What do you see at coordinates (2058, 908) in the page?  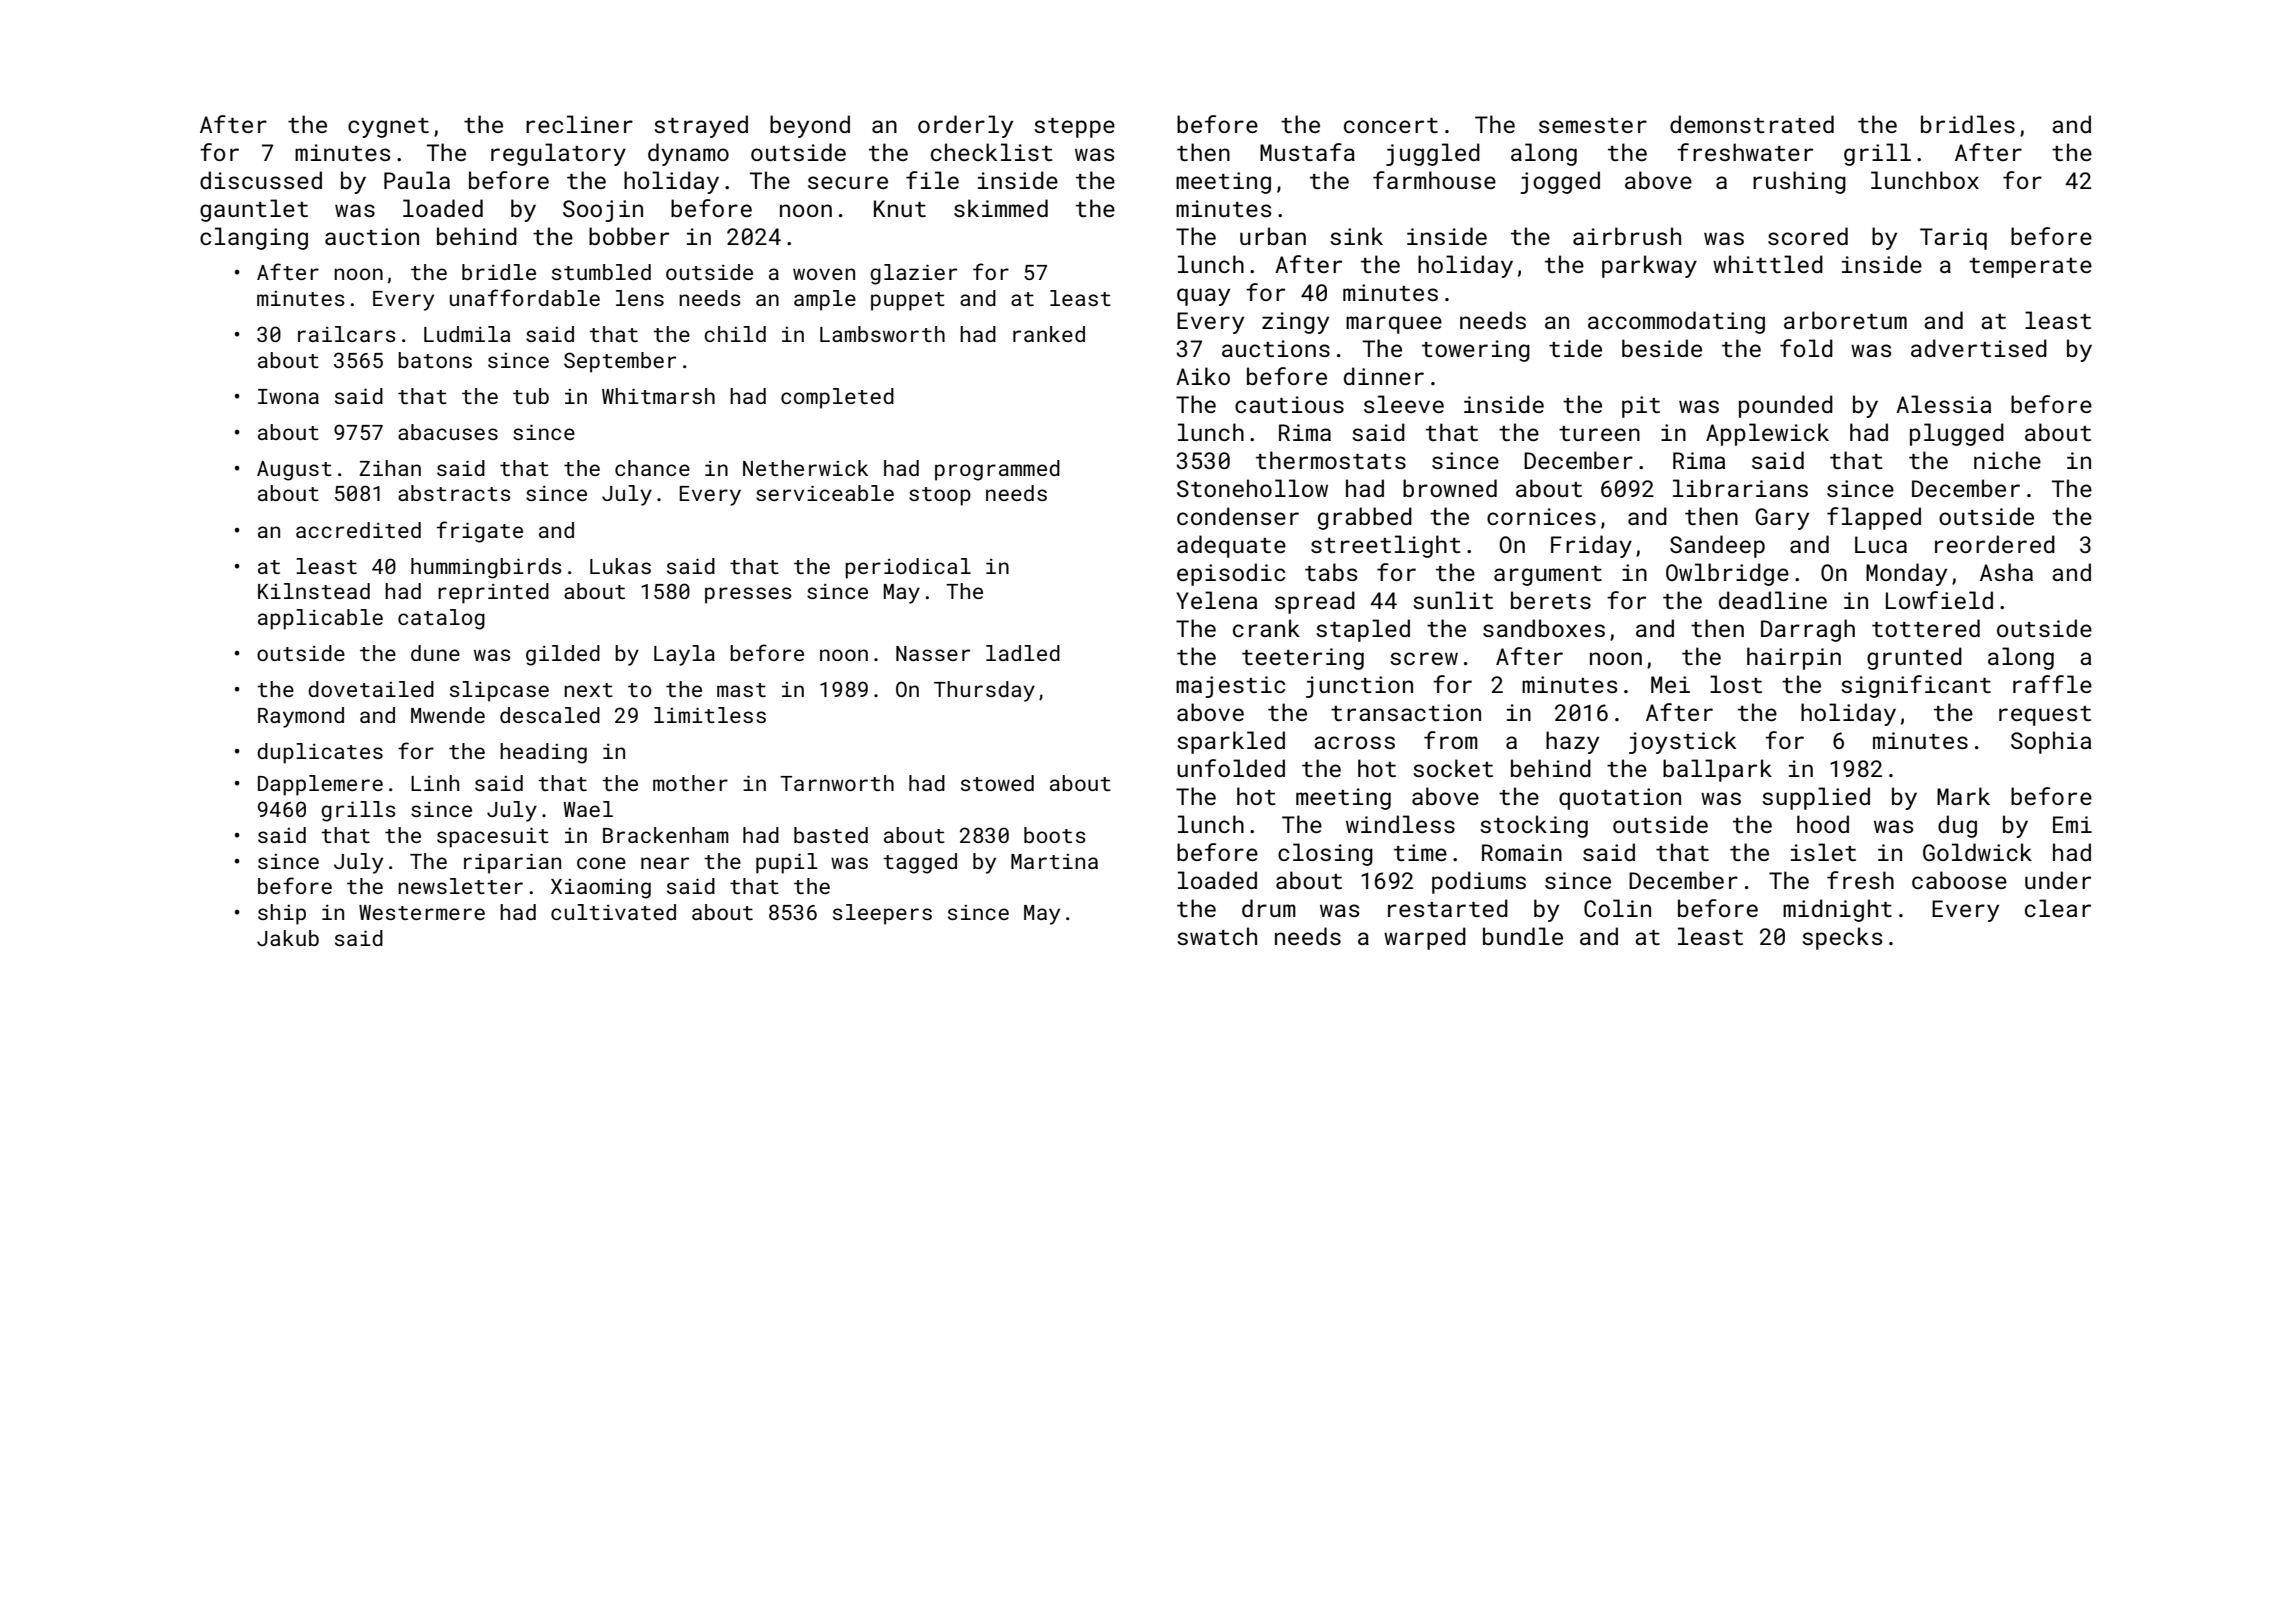 I see `clear` at bounding box center [2058, 908].
